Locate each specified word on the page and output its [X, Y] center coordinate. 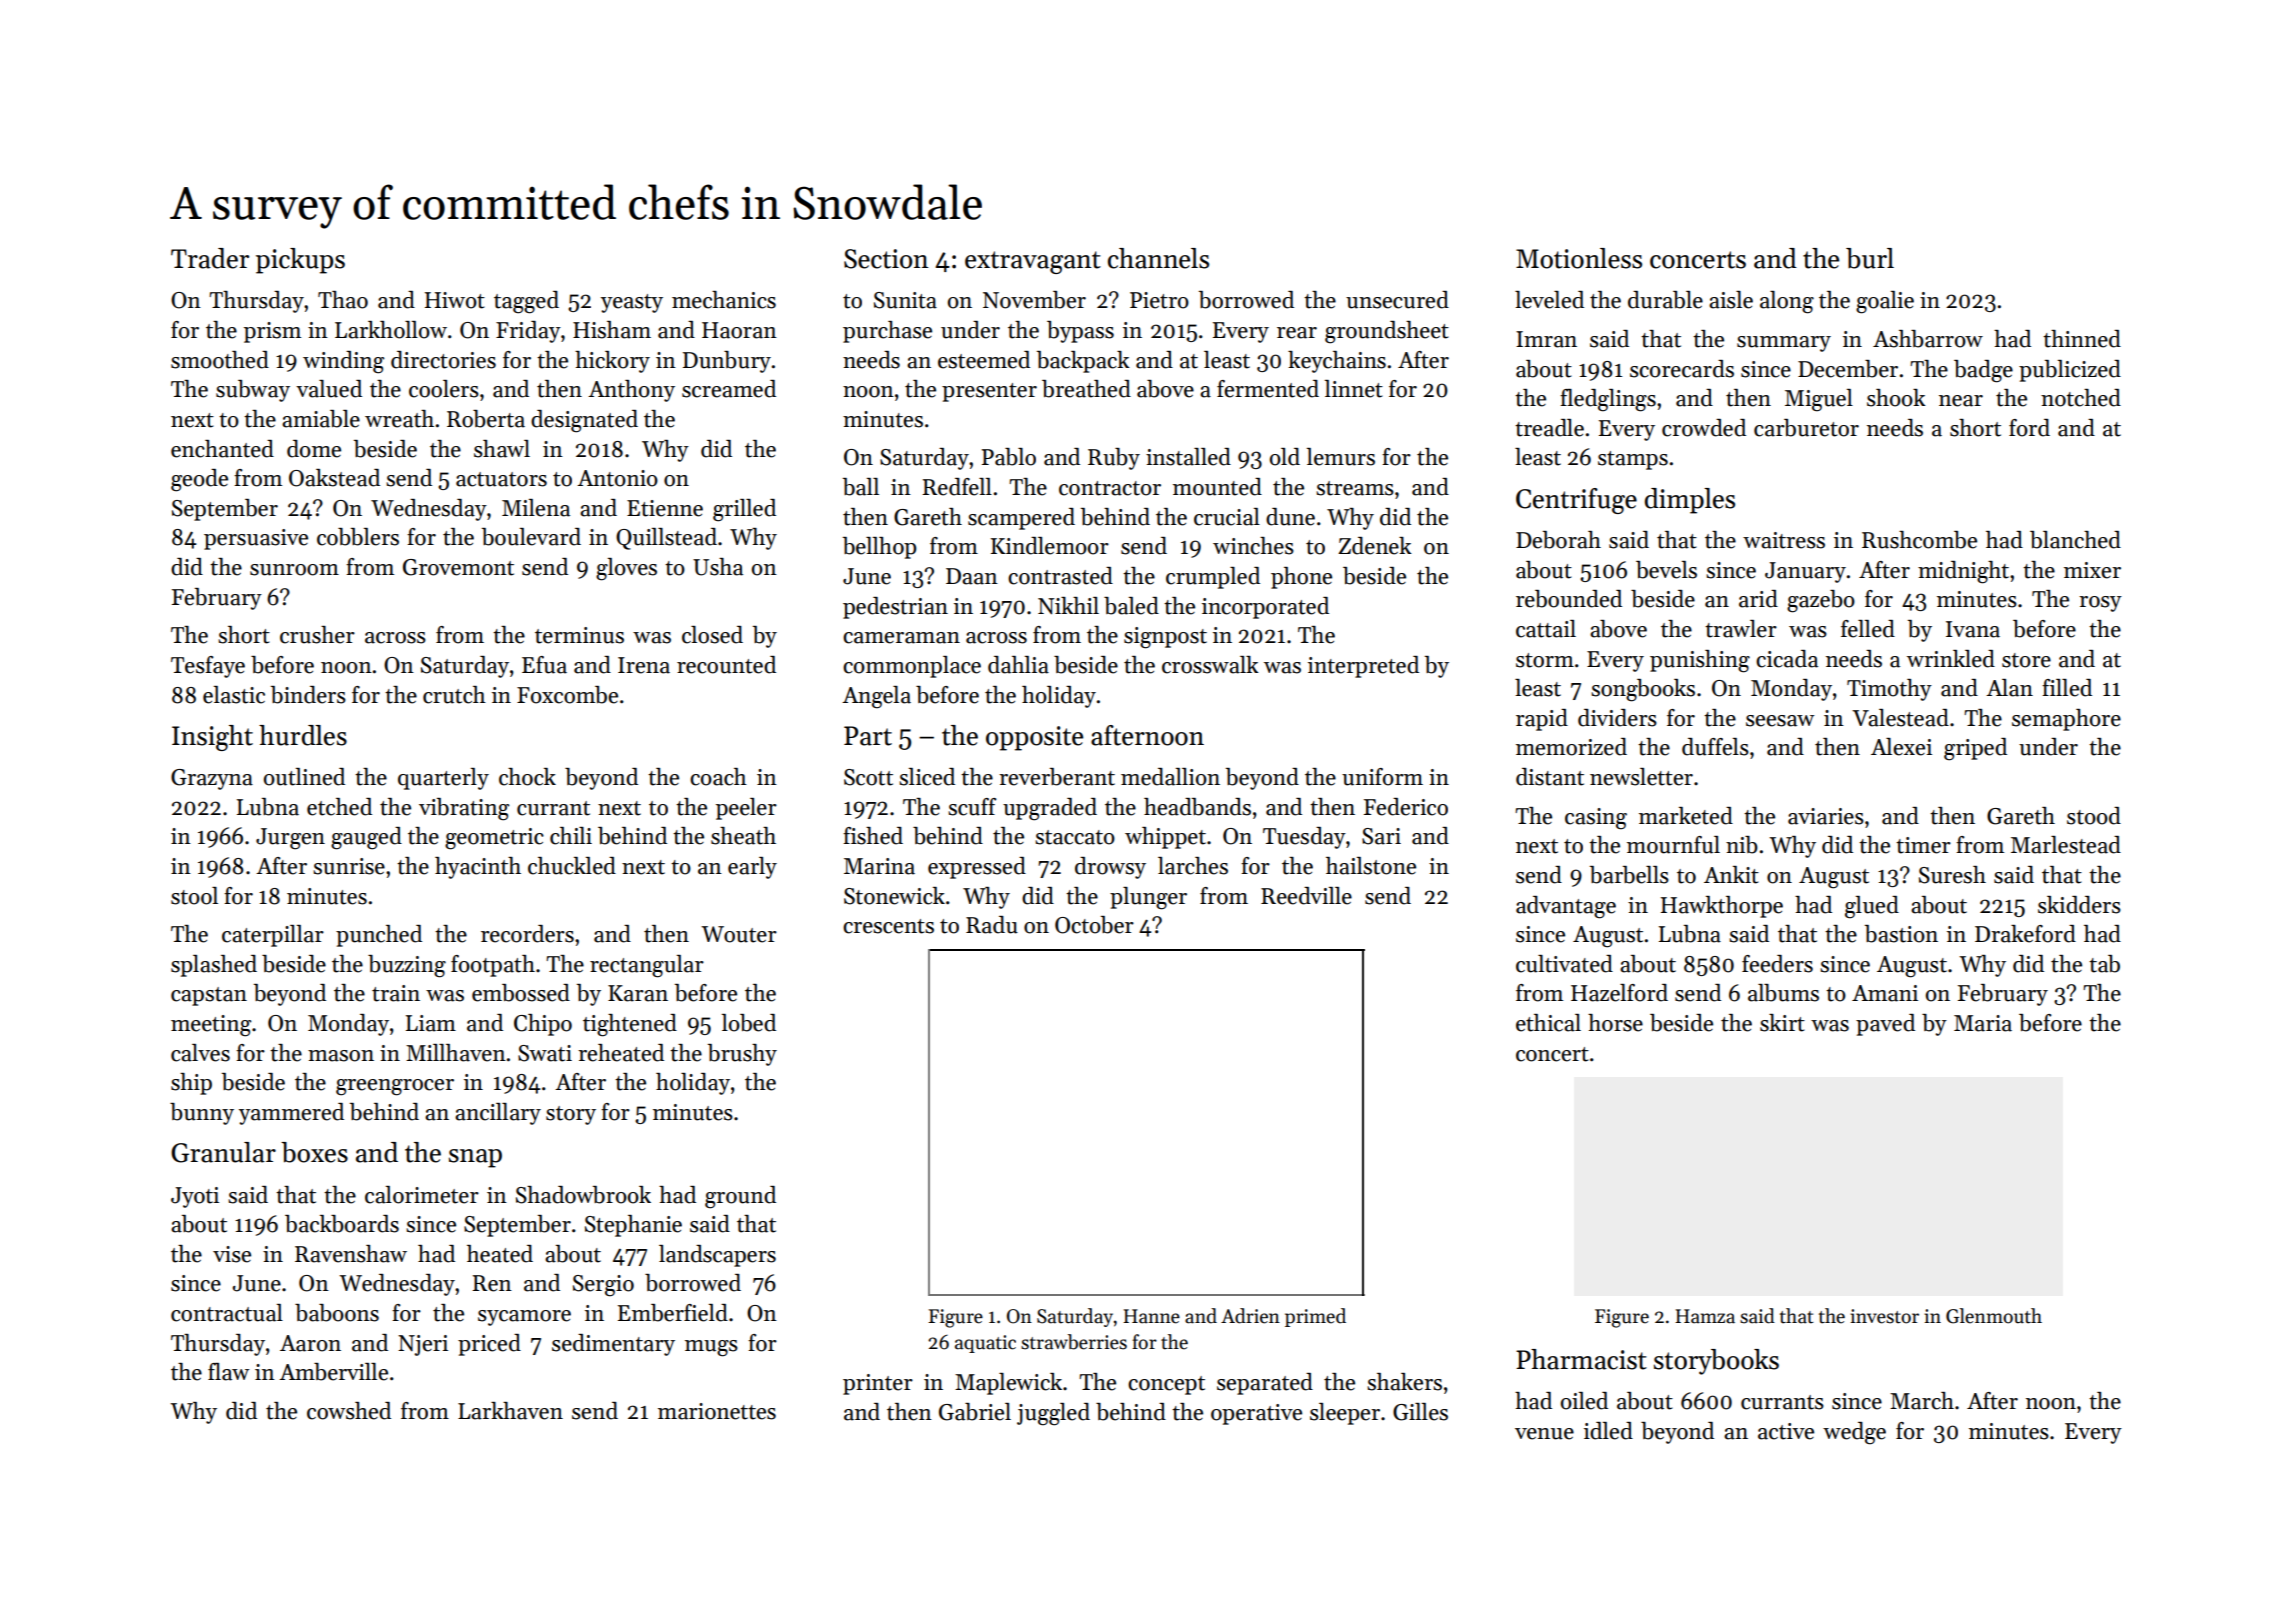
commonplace [912, 667]
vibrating [464, 809]
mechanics [724, 300]
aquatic [985, 1344]
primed [1315, 1317]
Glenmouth [1994, 1316]
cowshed [349, 1411]
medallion [1170, 777]
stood [2094, 816]
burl [1870, 258]
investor [1884, 1316]
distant [1550, 777]
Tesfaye [208, 667]
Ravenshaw [351, 1254]
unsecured [1397, 300]
